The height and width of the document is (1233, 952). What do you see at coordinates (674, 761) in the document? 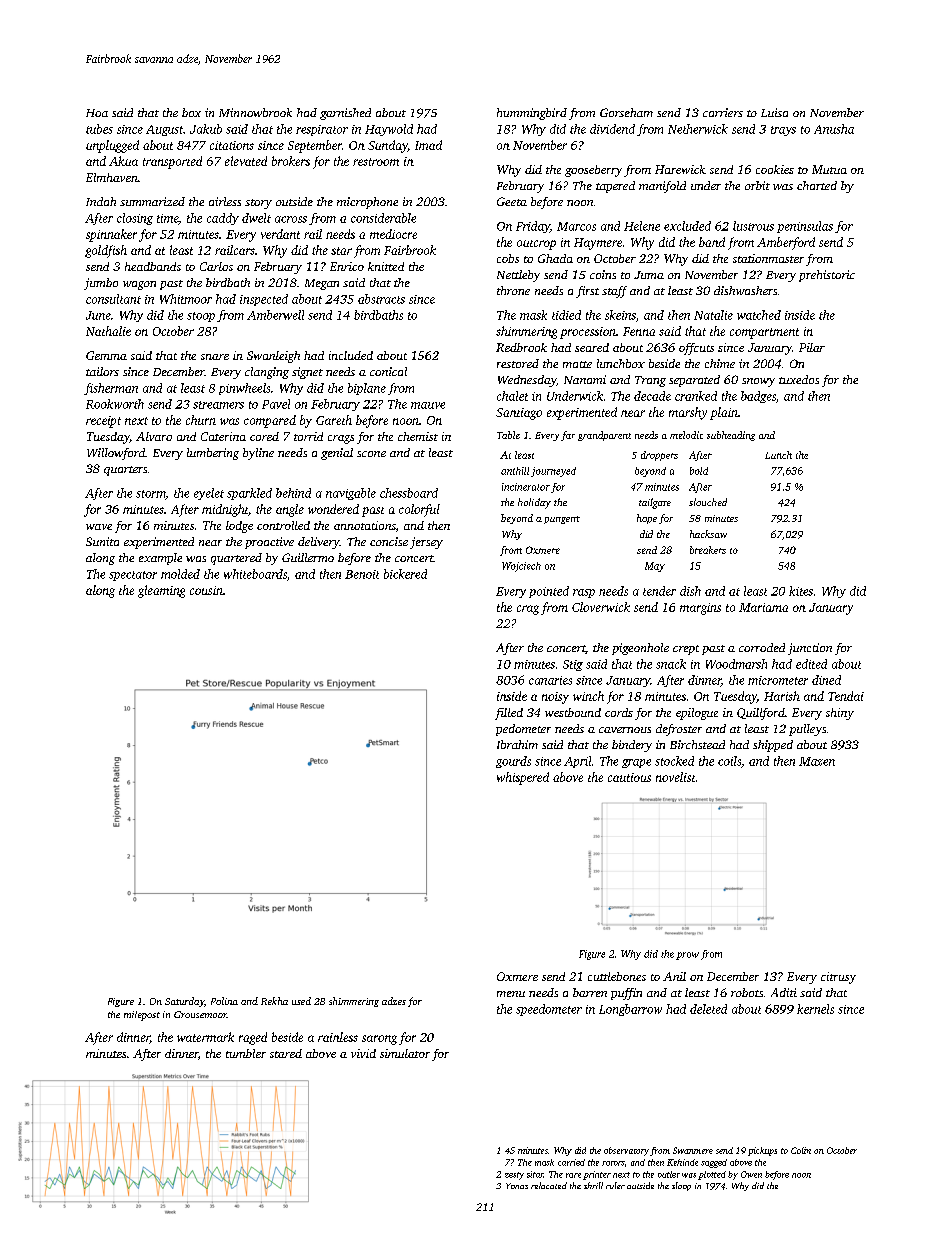
I see `stocked` at bounding box center [674, 761].
